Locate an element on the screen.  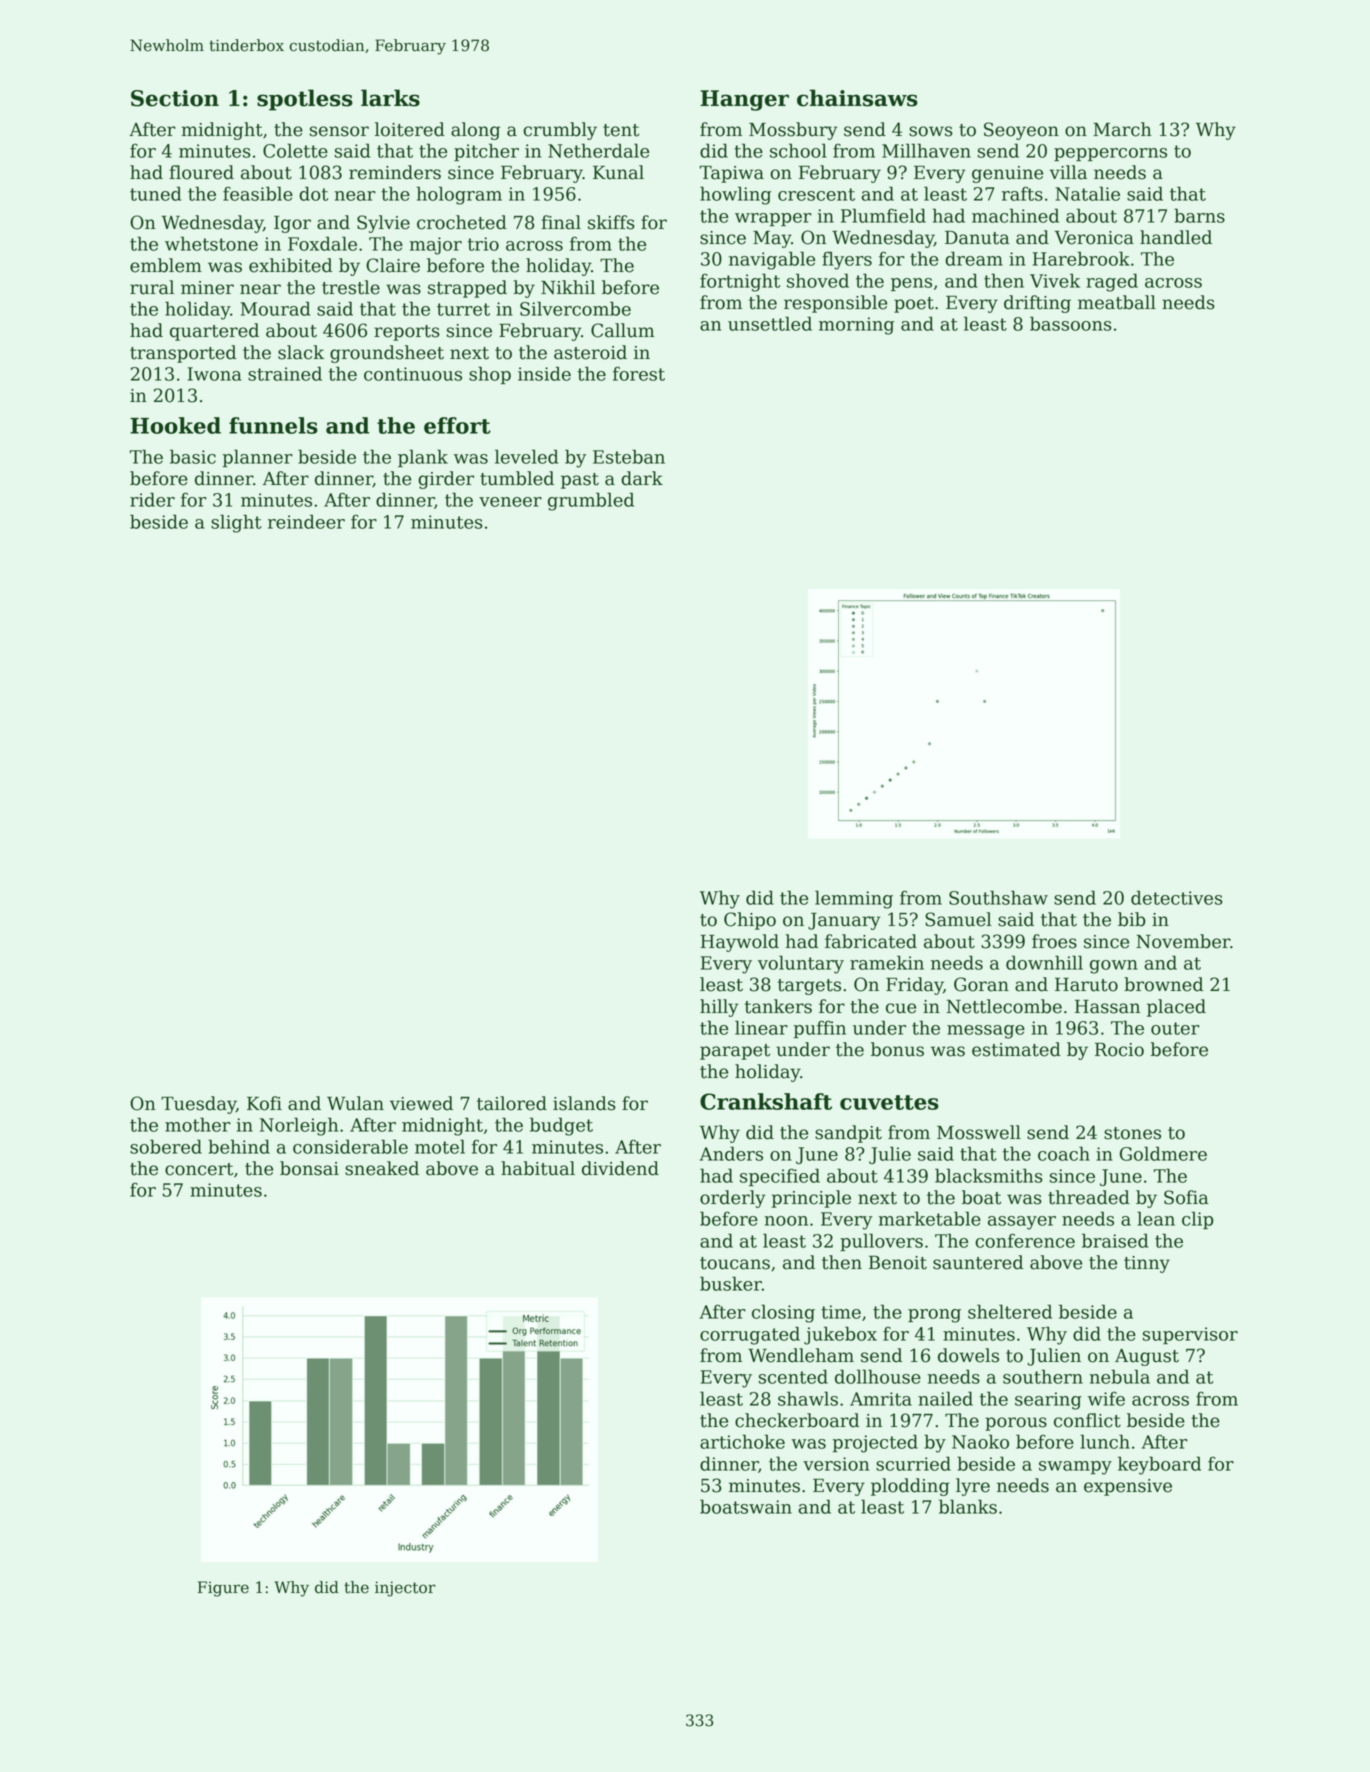
Figure is located at coordinates (223, 1589).
